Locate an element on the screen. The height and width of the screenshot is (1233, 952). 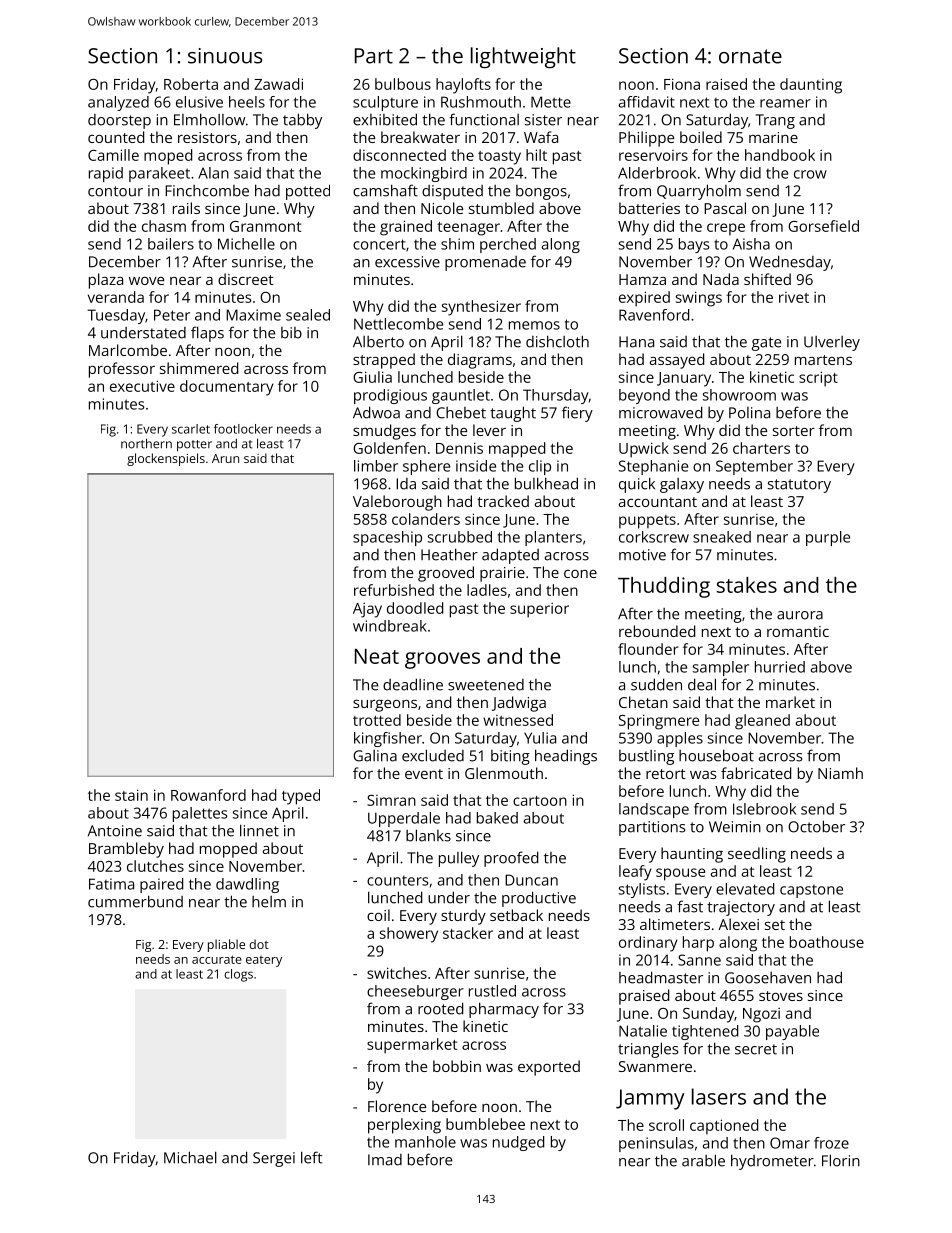
exhibited is located at coordinates (385, 119).
